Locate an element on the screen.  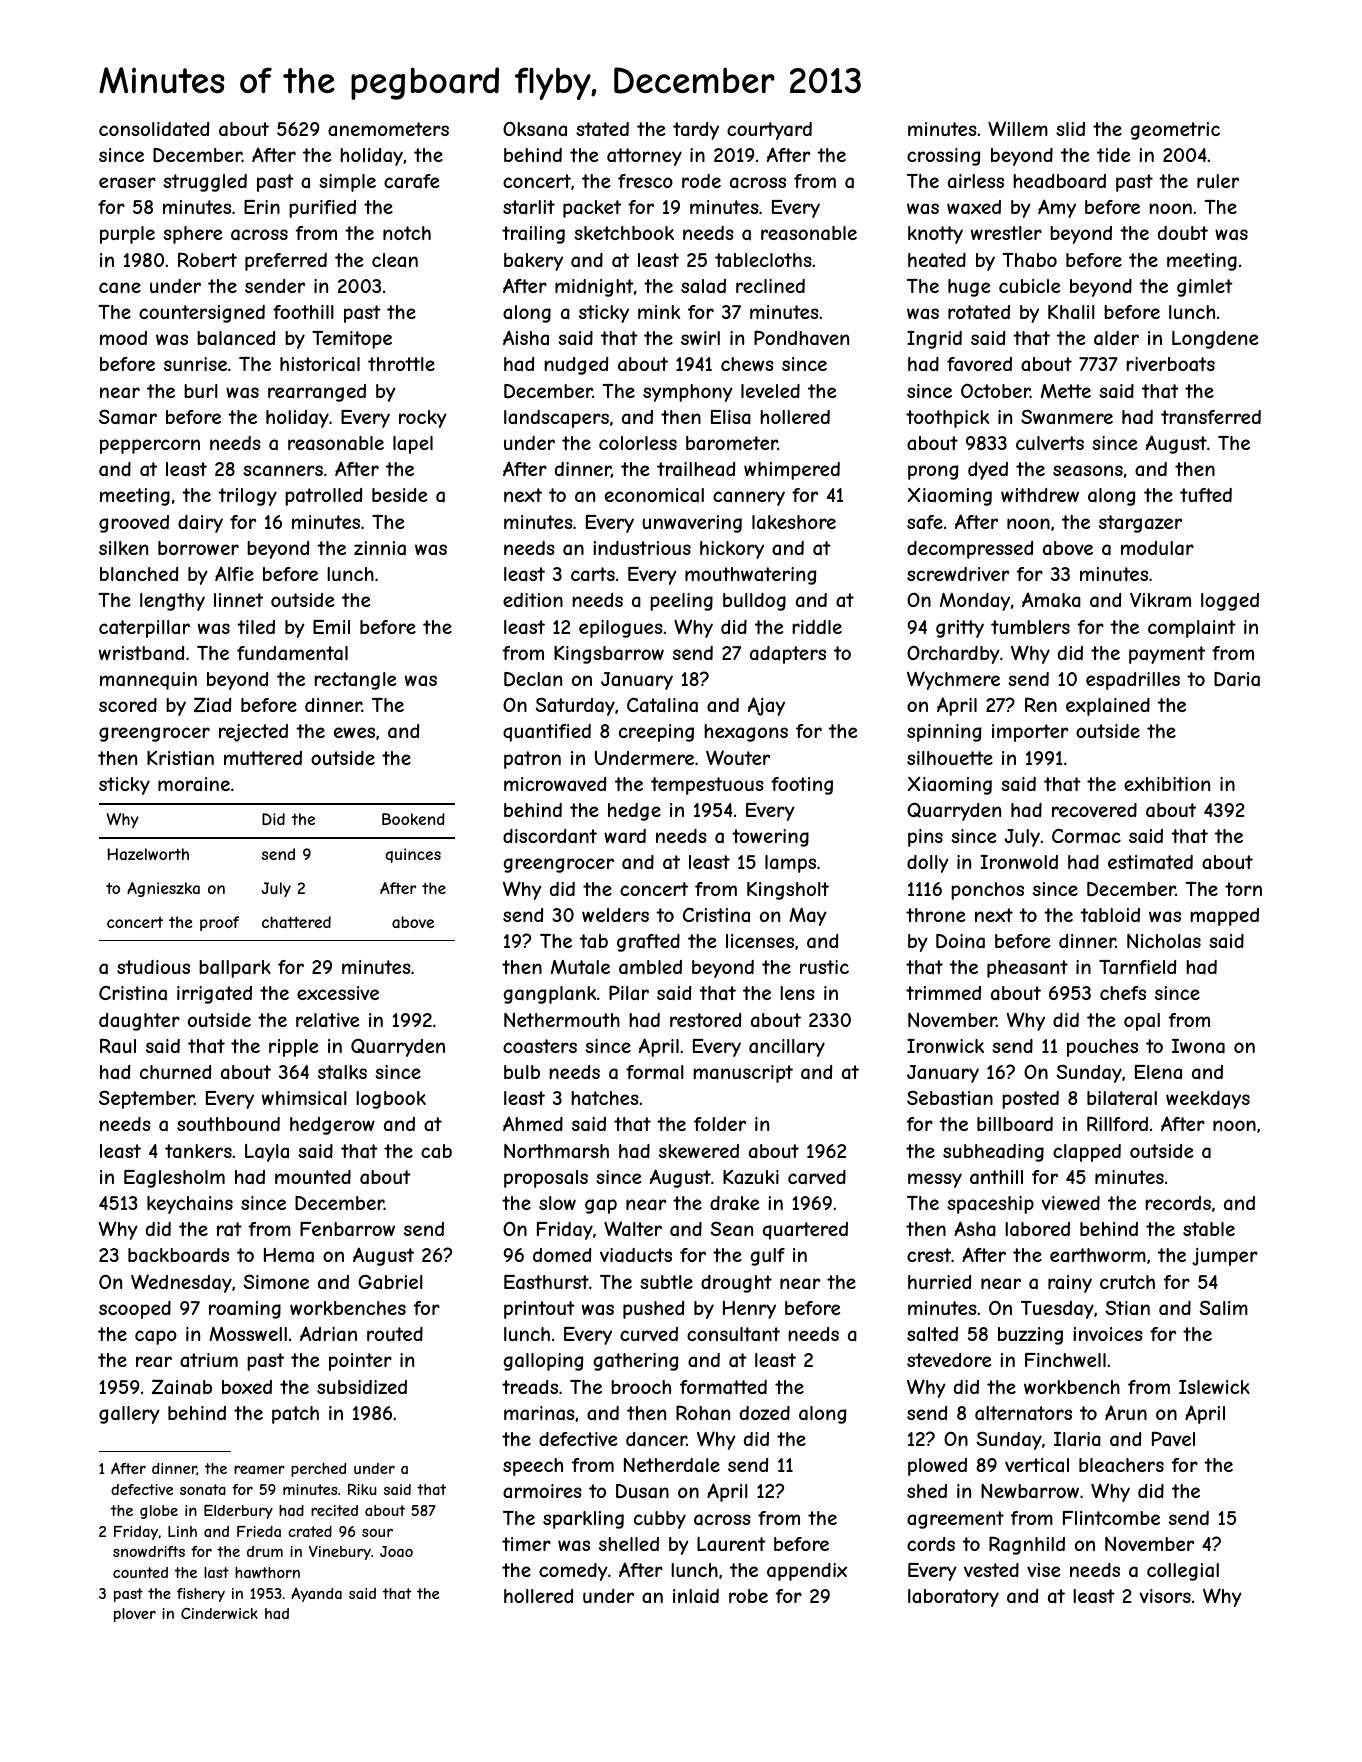
globe is located at coordinates (159, 1512).
